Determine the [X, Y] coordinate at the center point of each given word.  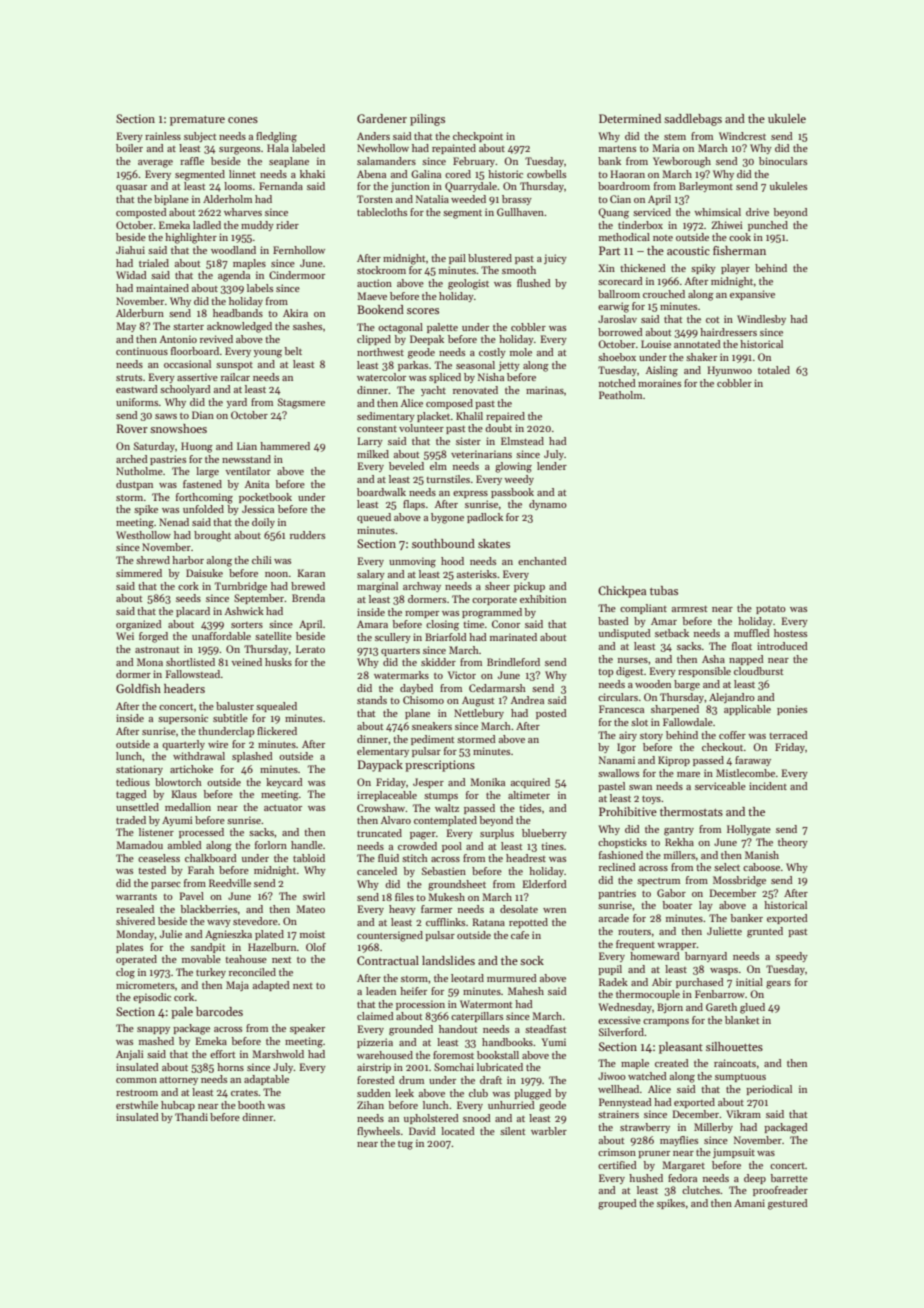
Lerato [310, 649]
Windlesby [761, 320]
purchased [700, 983]
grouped [617, 1204]
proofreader [780, 1191]
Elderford [545, 884]
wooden [653, 684]
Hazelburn [272, 947]
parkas [413, 366]
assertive [197, 377]
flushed [534, 283]
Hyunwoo [730, 371]
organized [139, 625]
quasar [131, 188]
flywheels [378, 1132]
